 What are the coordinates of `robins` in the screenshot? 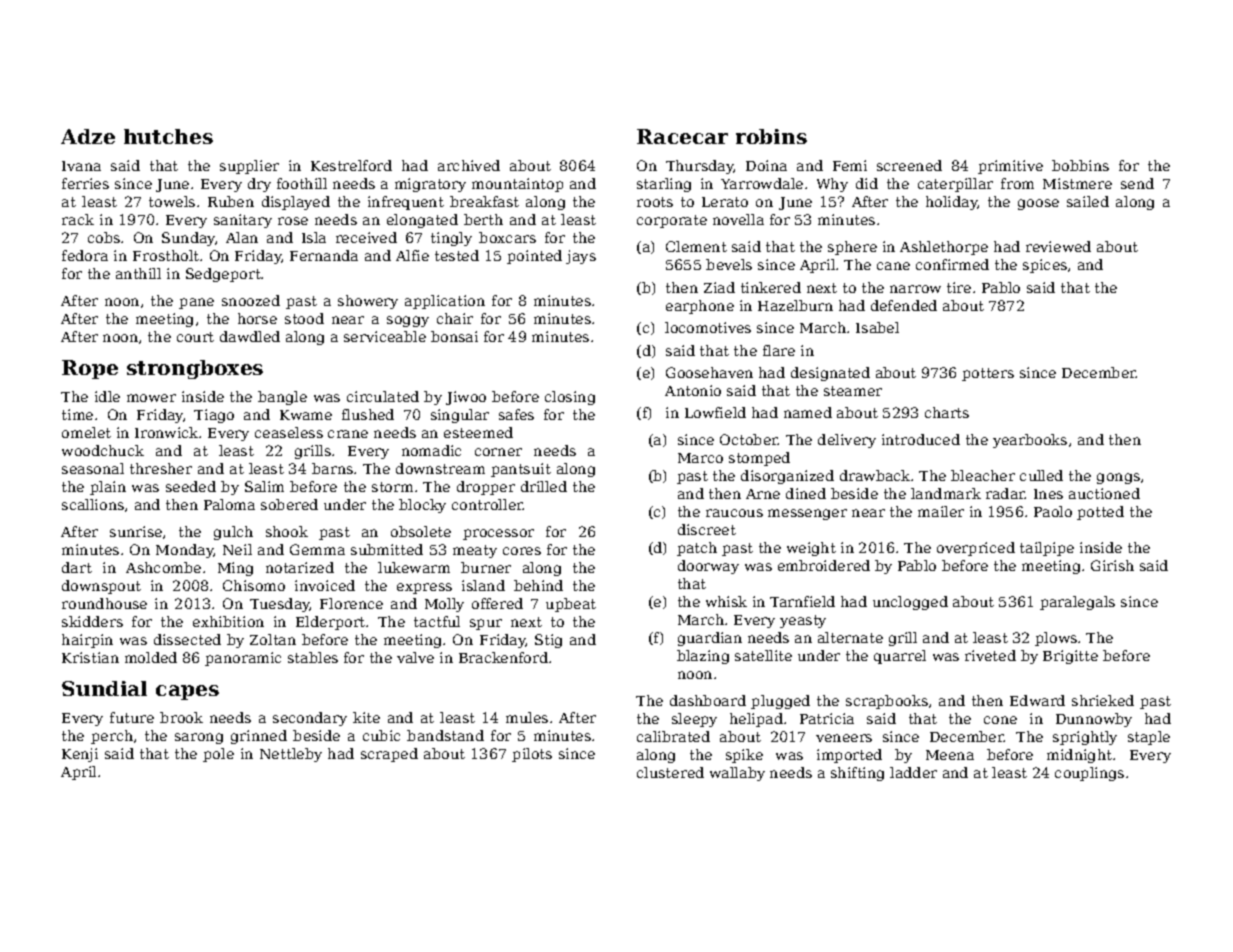 It's located at (771, 136).
